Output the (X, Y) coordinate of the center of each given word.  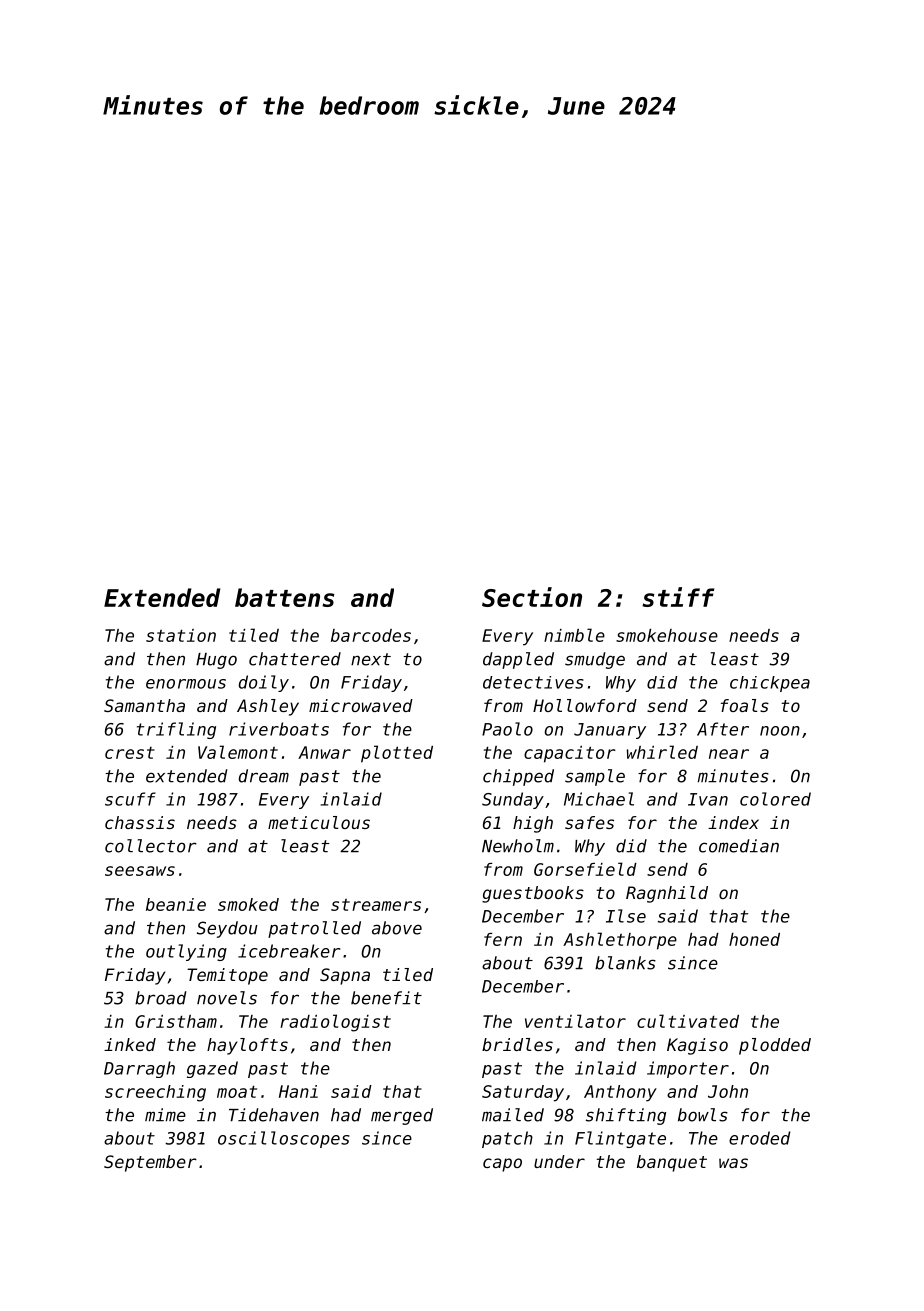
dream (264, 776)
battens (285, 597)
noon (780, 731)
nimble (574, 635)
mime (165, 1115)
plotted (397, 754)
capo (502, 1165)
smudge (595, 660)
